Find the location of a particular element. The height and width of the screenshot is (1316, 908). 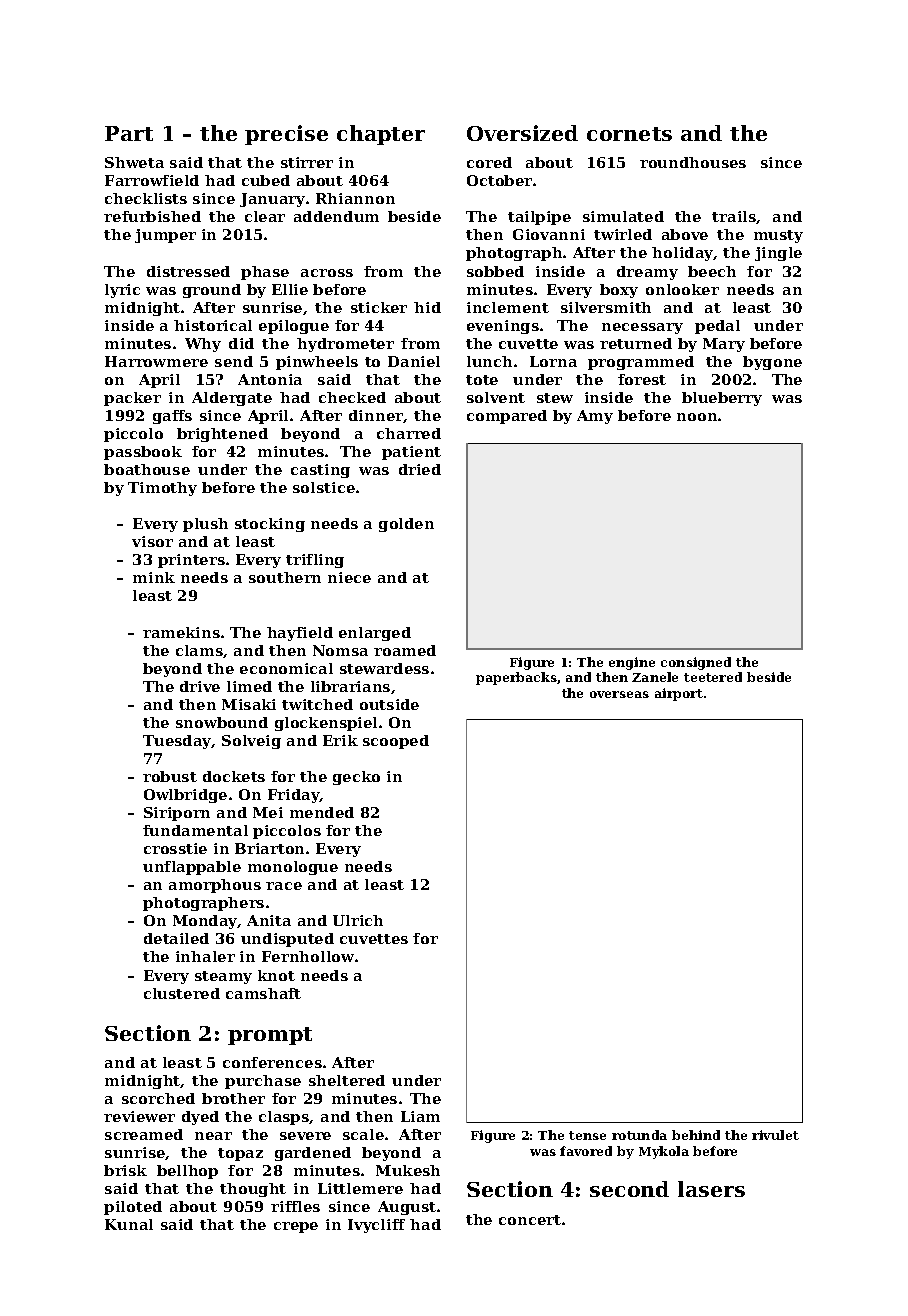

noon is located at coordinates (697, 417).
